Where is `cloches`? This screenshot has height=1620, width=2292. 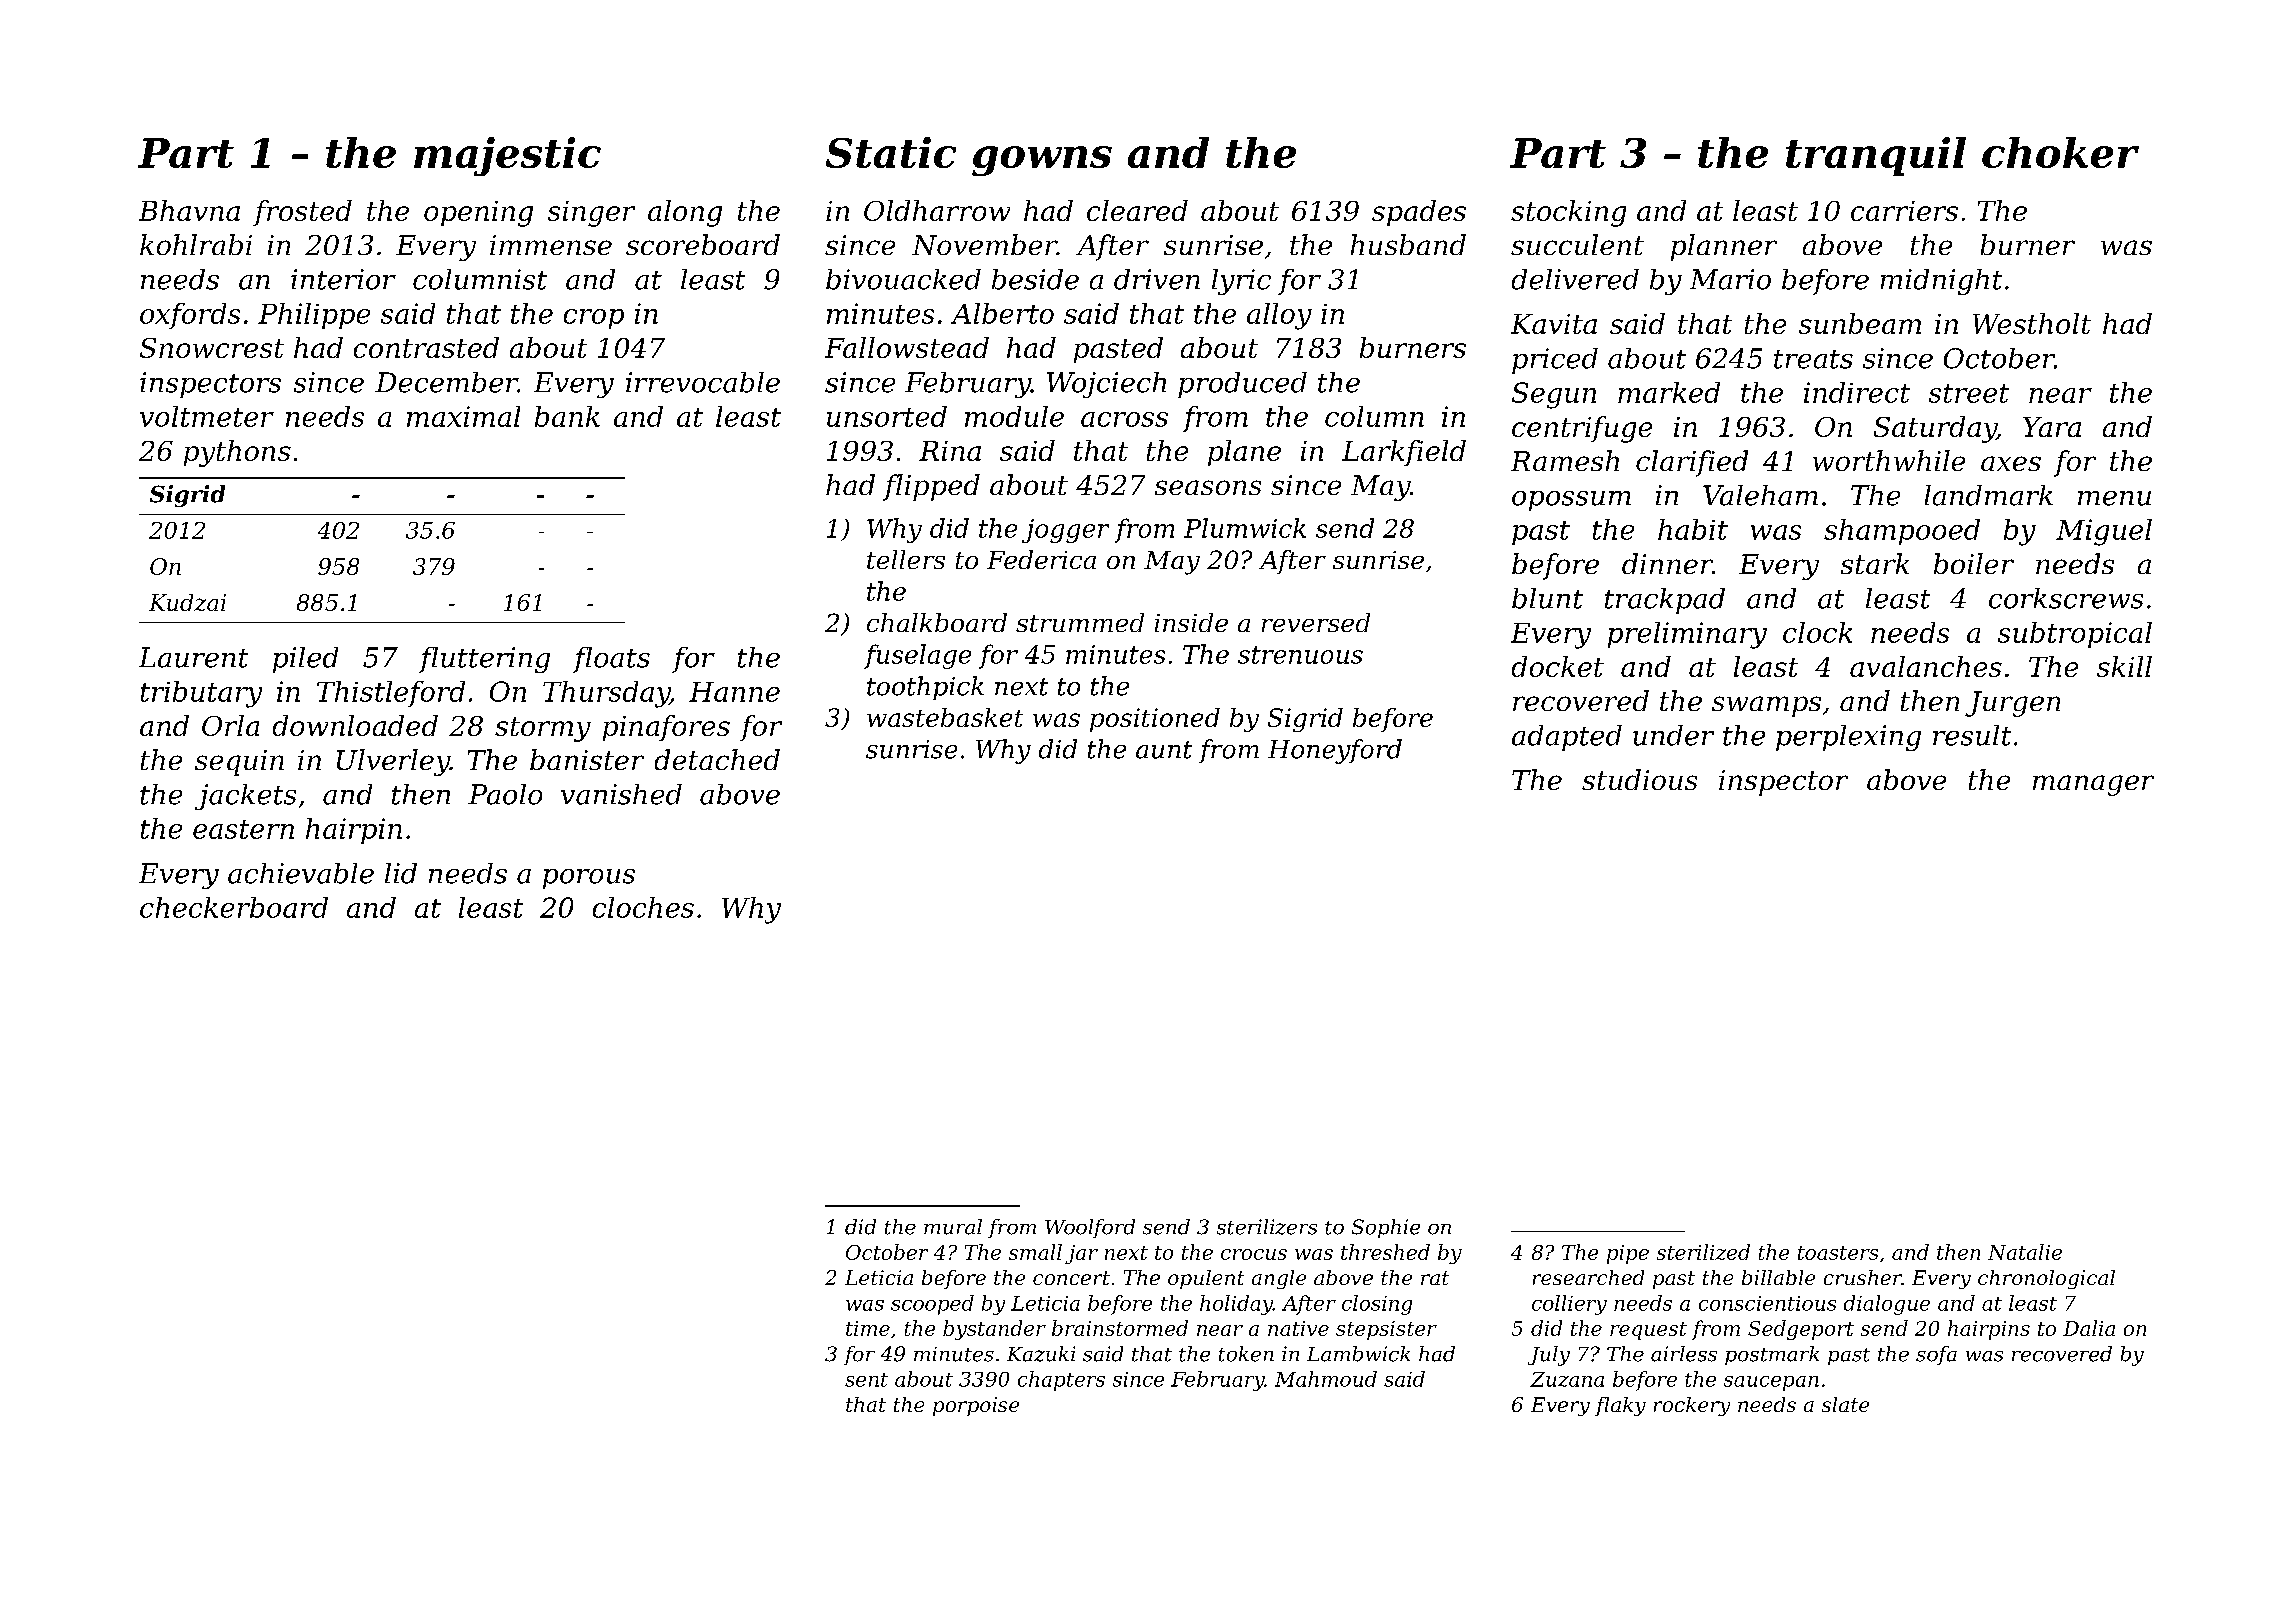
cloches is located at coordinates (643, 907).
